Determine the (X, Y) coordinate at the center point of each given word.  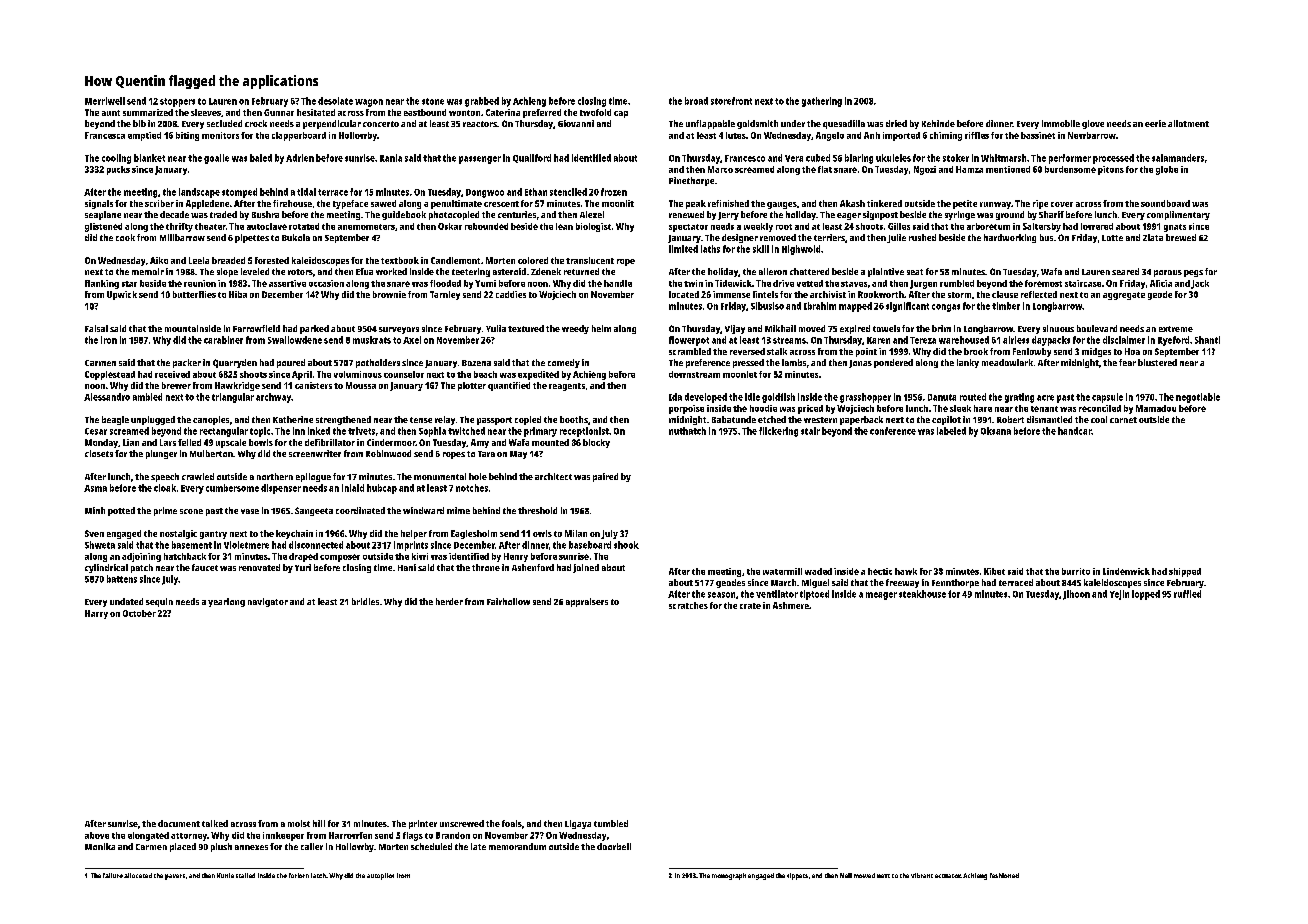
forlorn (299, 875)
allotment (1188, 123)
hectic (880, 571)
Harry (96, 614)
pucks (118, 170)
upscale (231, 443)
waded (818, 571)
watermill (782, 571)
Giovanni (576, 123)
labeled (951, 431)
